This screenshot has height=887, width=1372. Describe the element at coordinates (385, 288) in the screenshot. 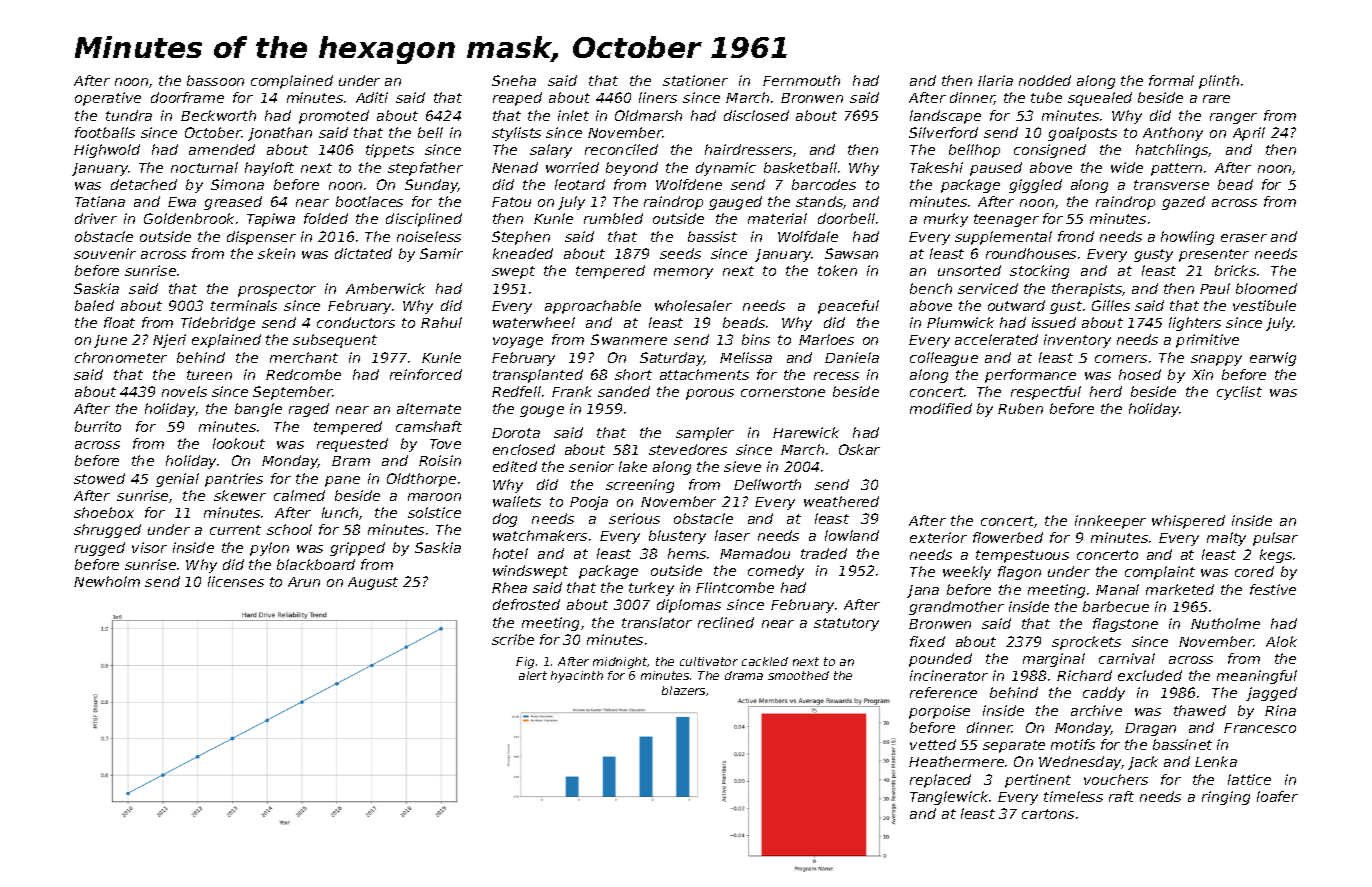

I see `Amberwick` at that location.
